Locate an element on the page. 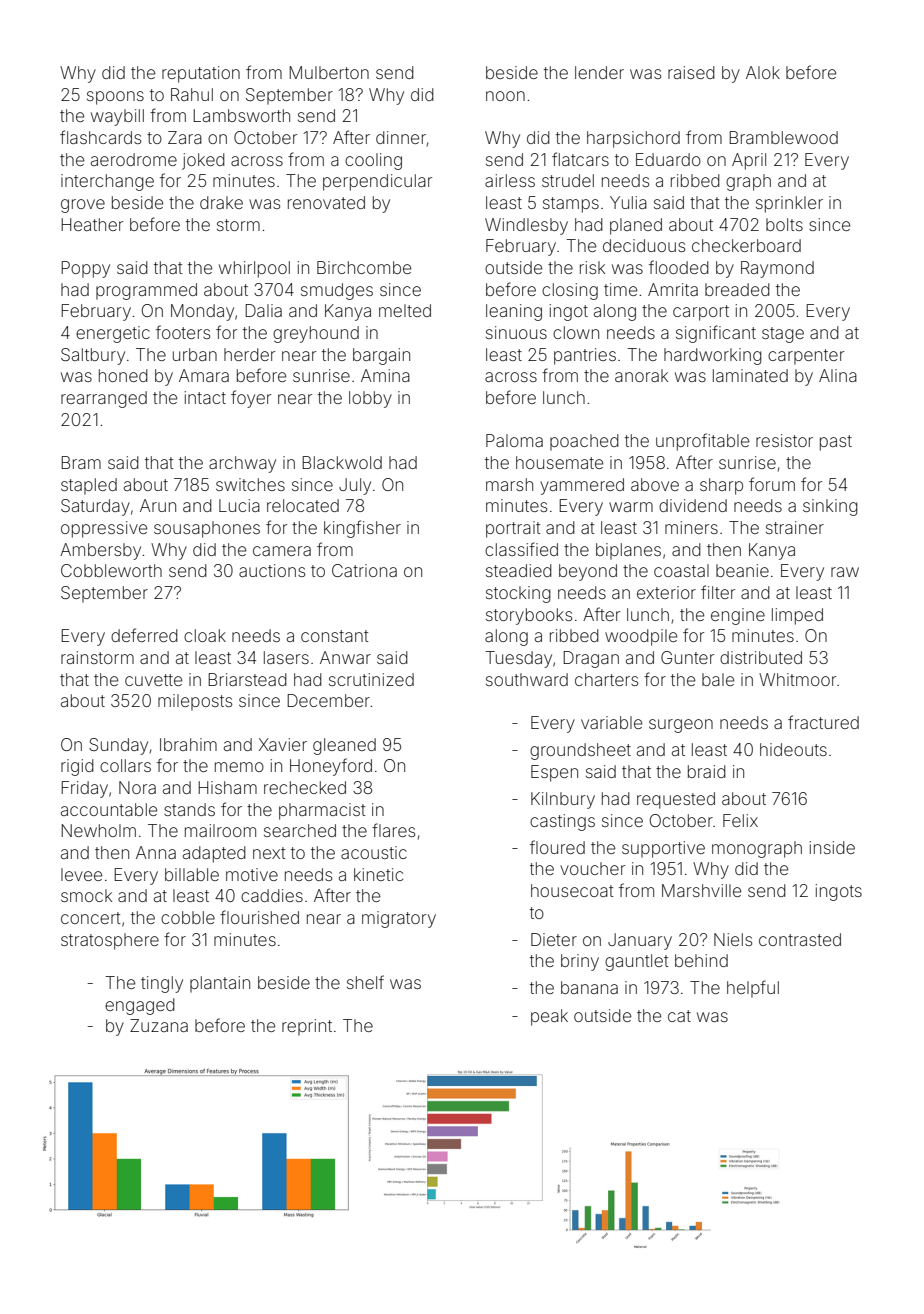 This image has height=1314, width=924. Zuzana is located at coordinates (159, 1025).
